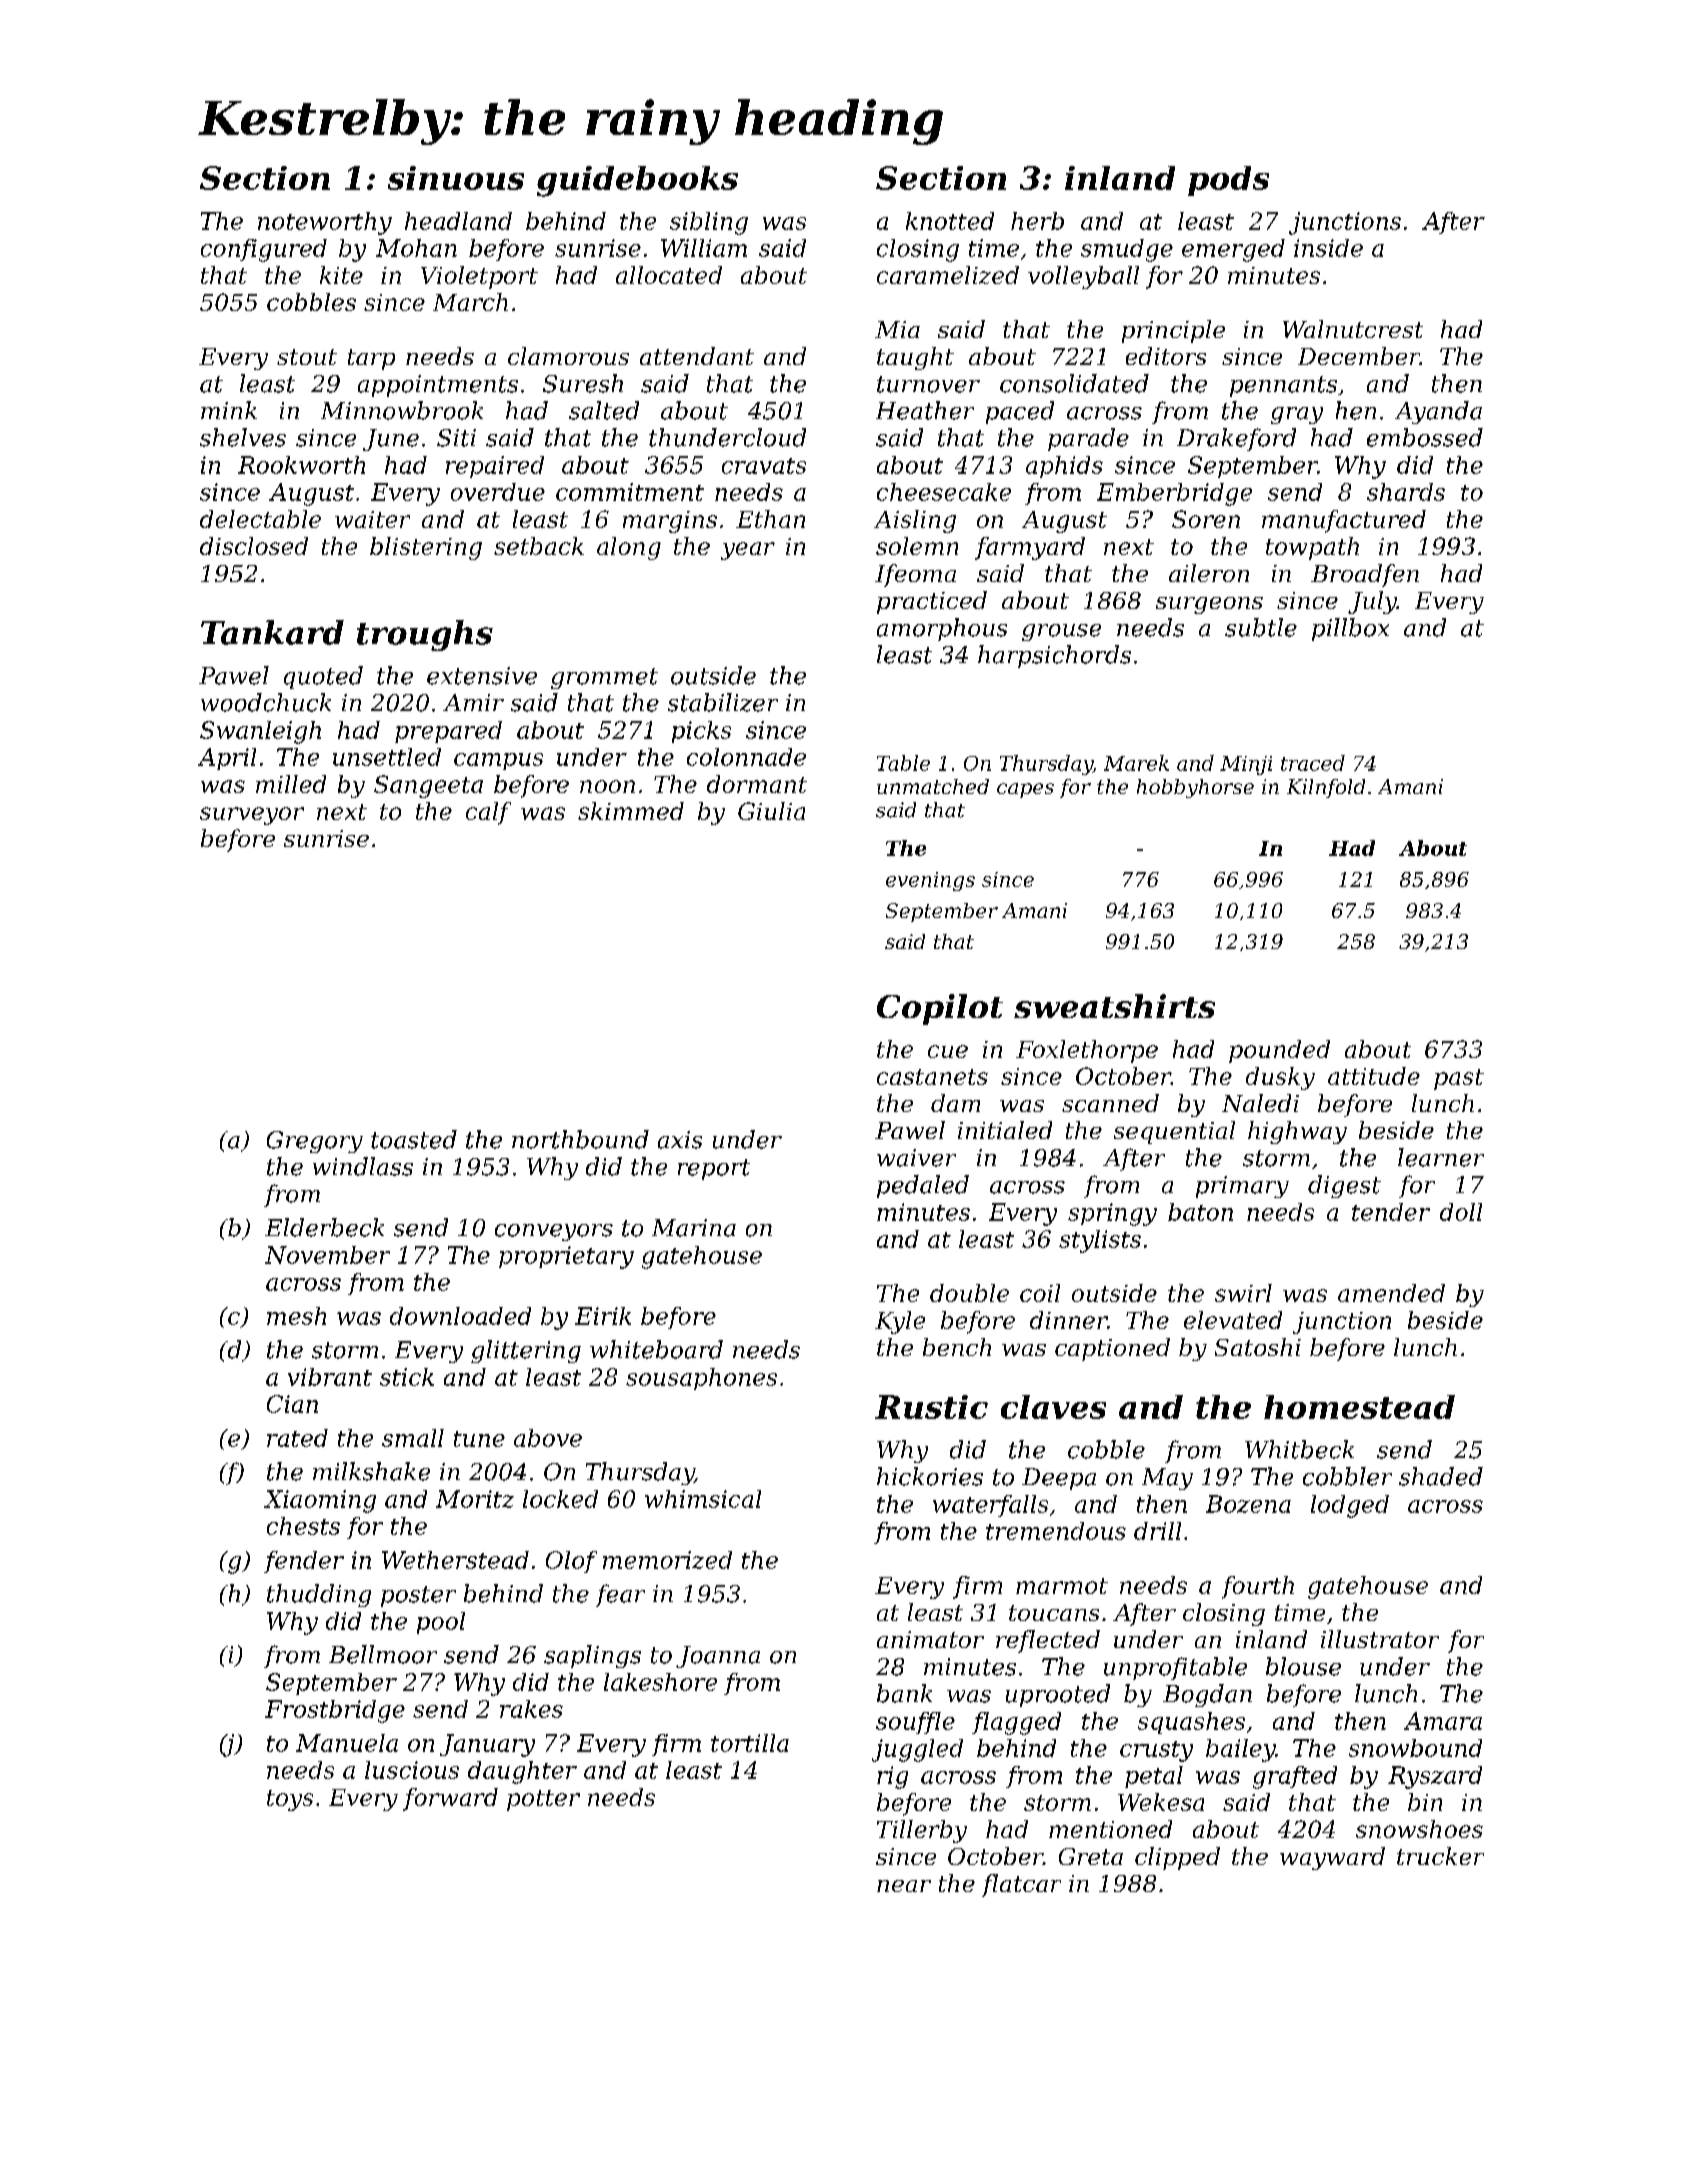 The height and width of the screenshot is (2178, 1683). What do you see at coordinates (539, 546) in the screenshot?
I see `setback` at bounding box center [539, 546].
